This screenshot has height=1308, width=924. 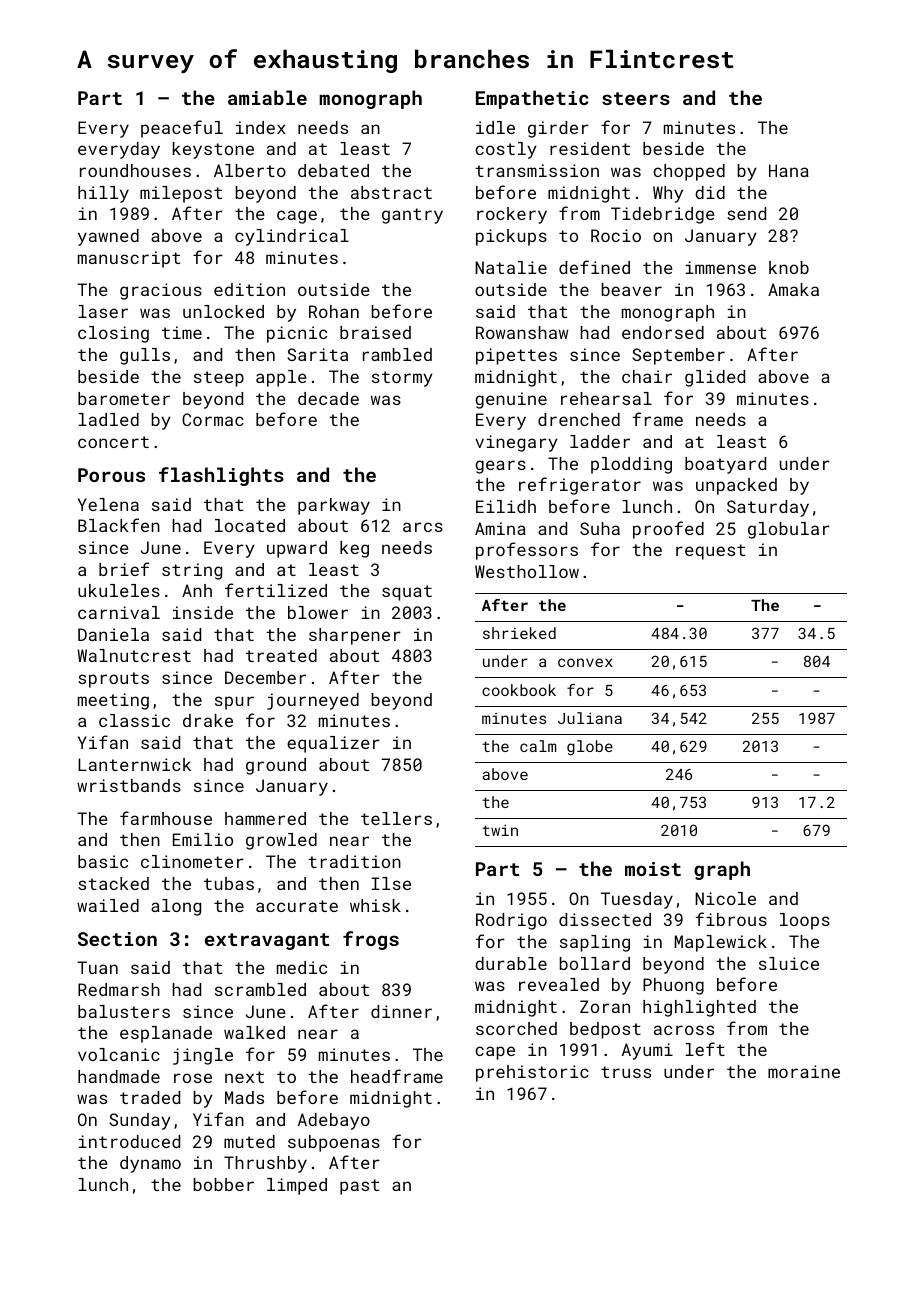 I want to click on Hana, so click(x=789, y=170).
